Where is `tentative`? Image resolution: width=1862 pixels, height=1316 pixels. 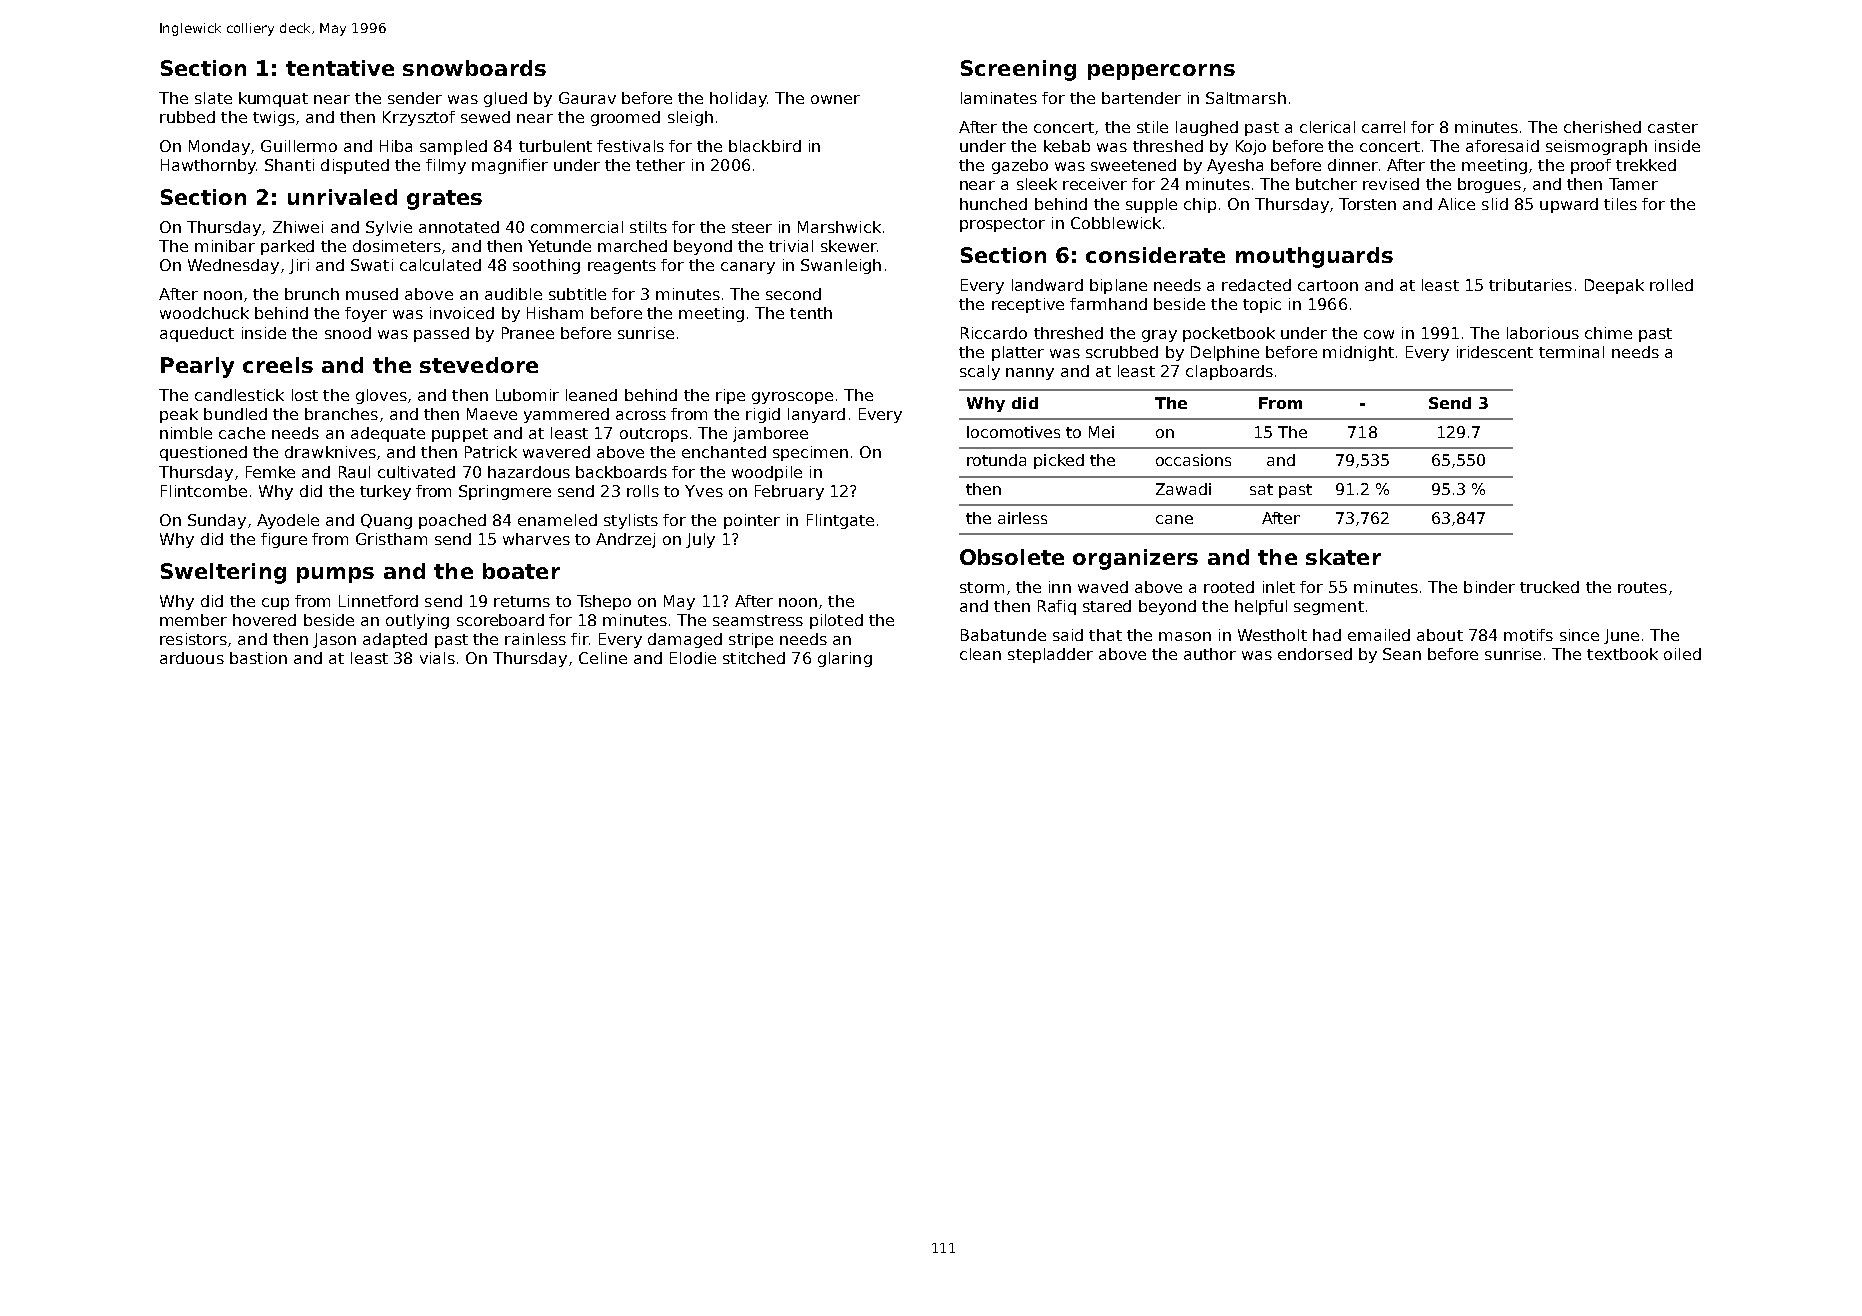
tentative is located at coordinates (340, 68).
